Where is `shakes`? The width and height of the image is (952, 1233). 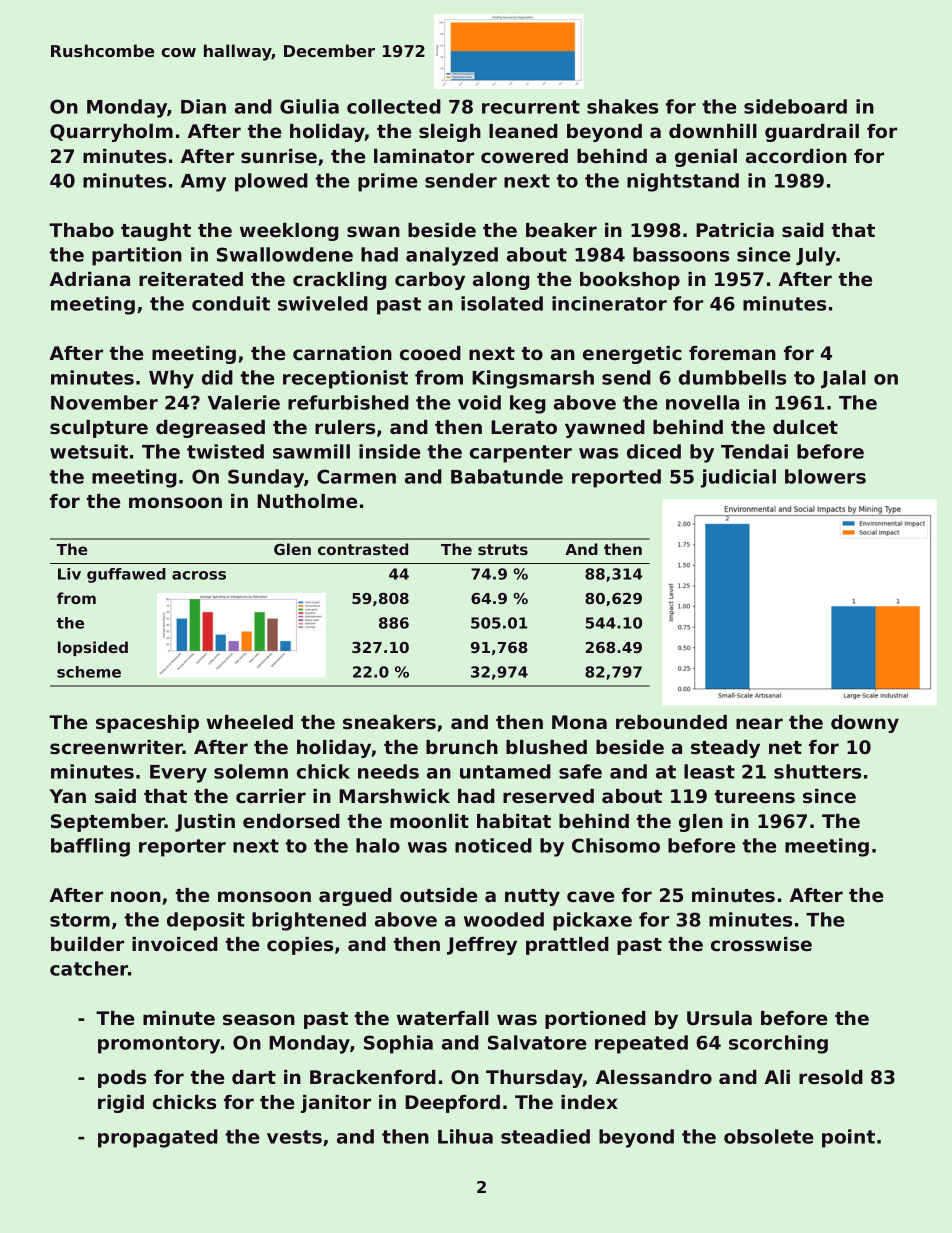
shakes is located at coordinates (622, 106).
